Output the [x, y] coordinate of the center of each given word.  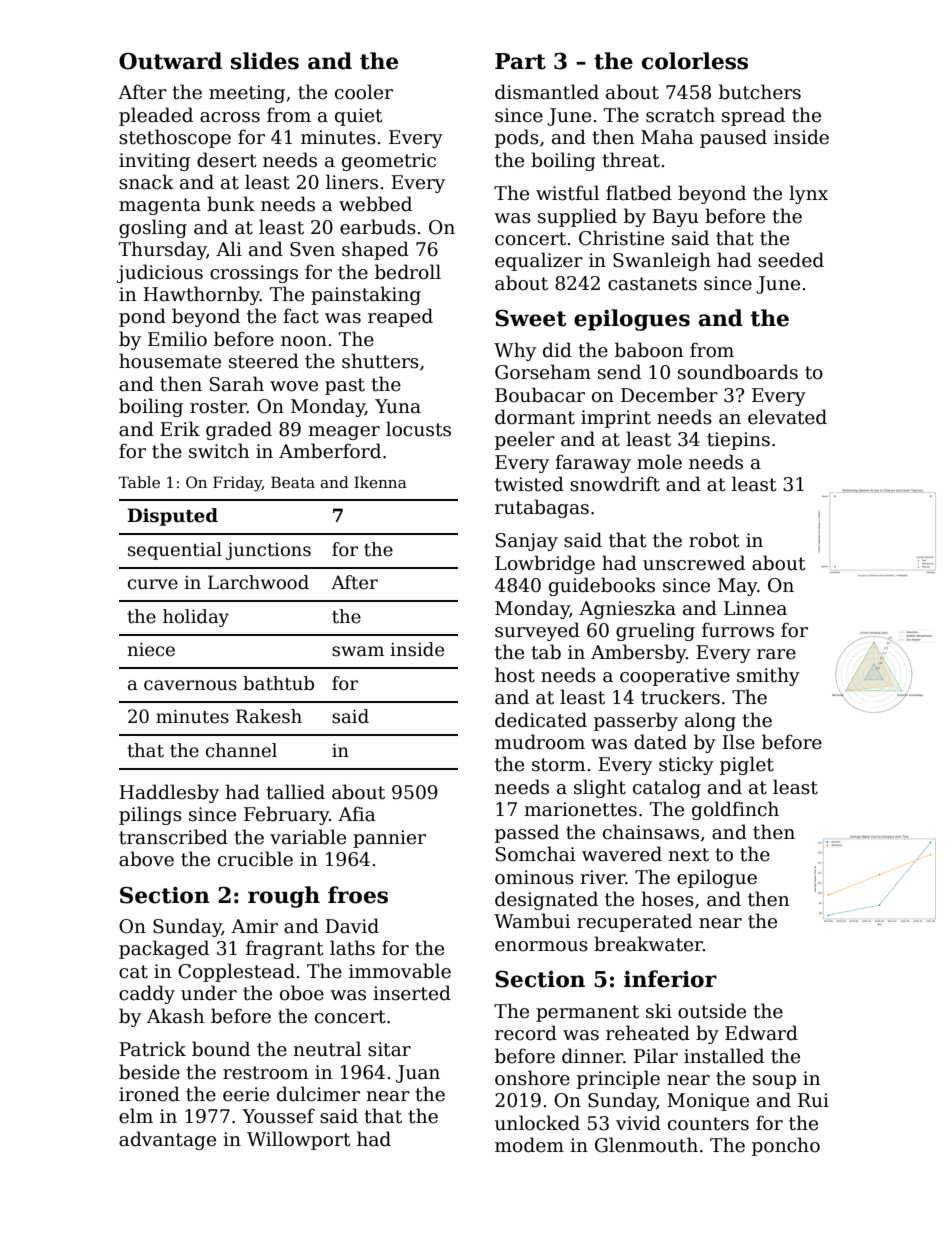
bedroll [408, 272]
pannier [389, 839]
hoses [667, 899]
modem [529, 1145]
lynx [808, 194]
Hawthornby [201, 295]
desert [227, 160]
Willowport [299, 1140]
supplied [577, 217]
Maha [667, 137]
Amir [254, 926]
